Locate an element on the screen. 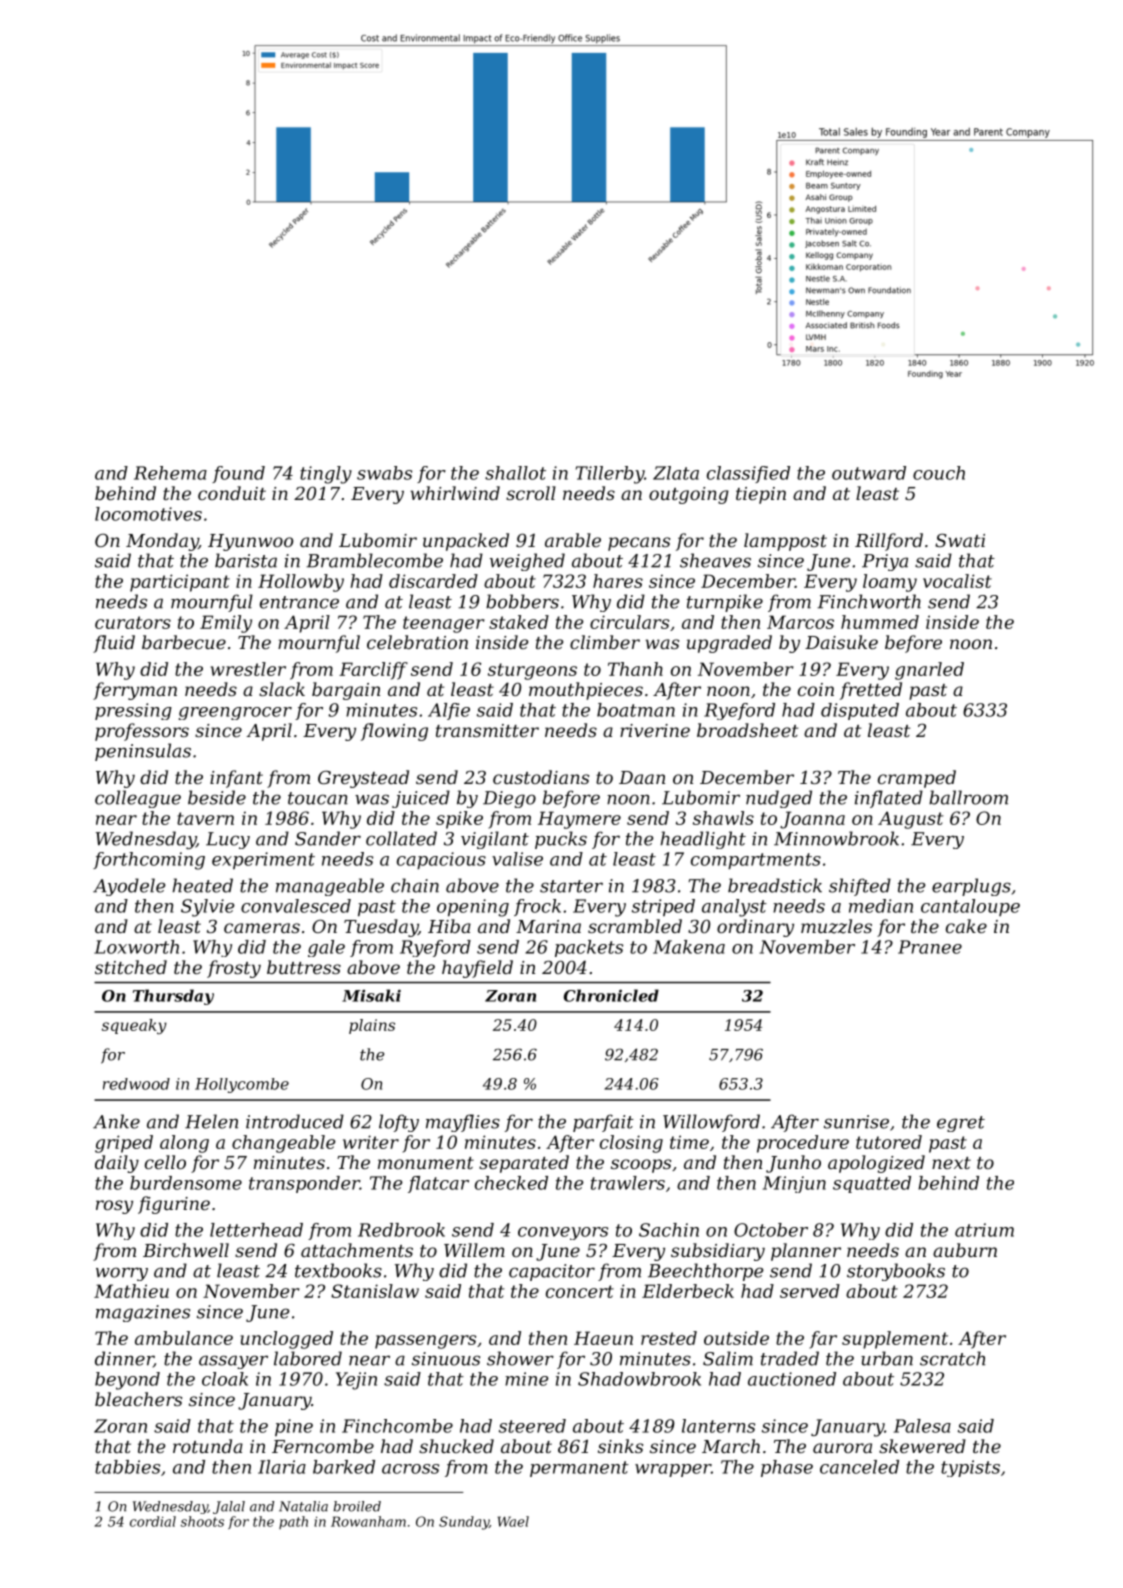 Image resolution: width=1123 pixels, height=1588 pixels. Wael is located at coordinates (513, 1521).
